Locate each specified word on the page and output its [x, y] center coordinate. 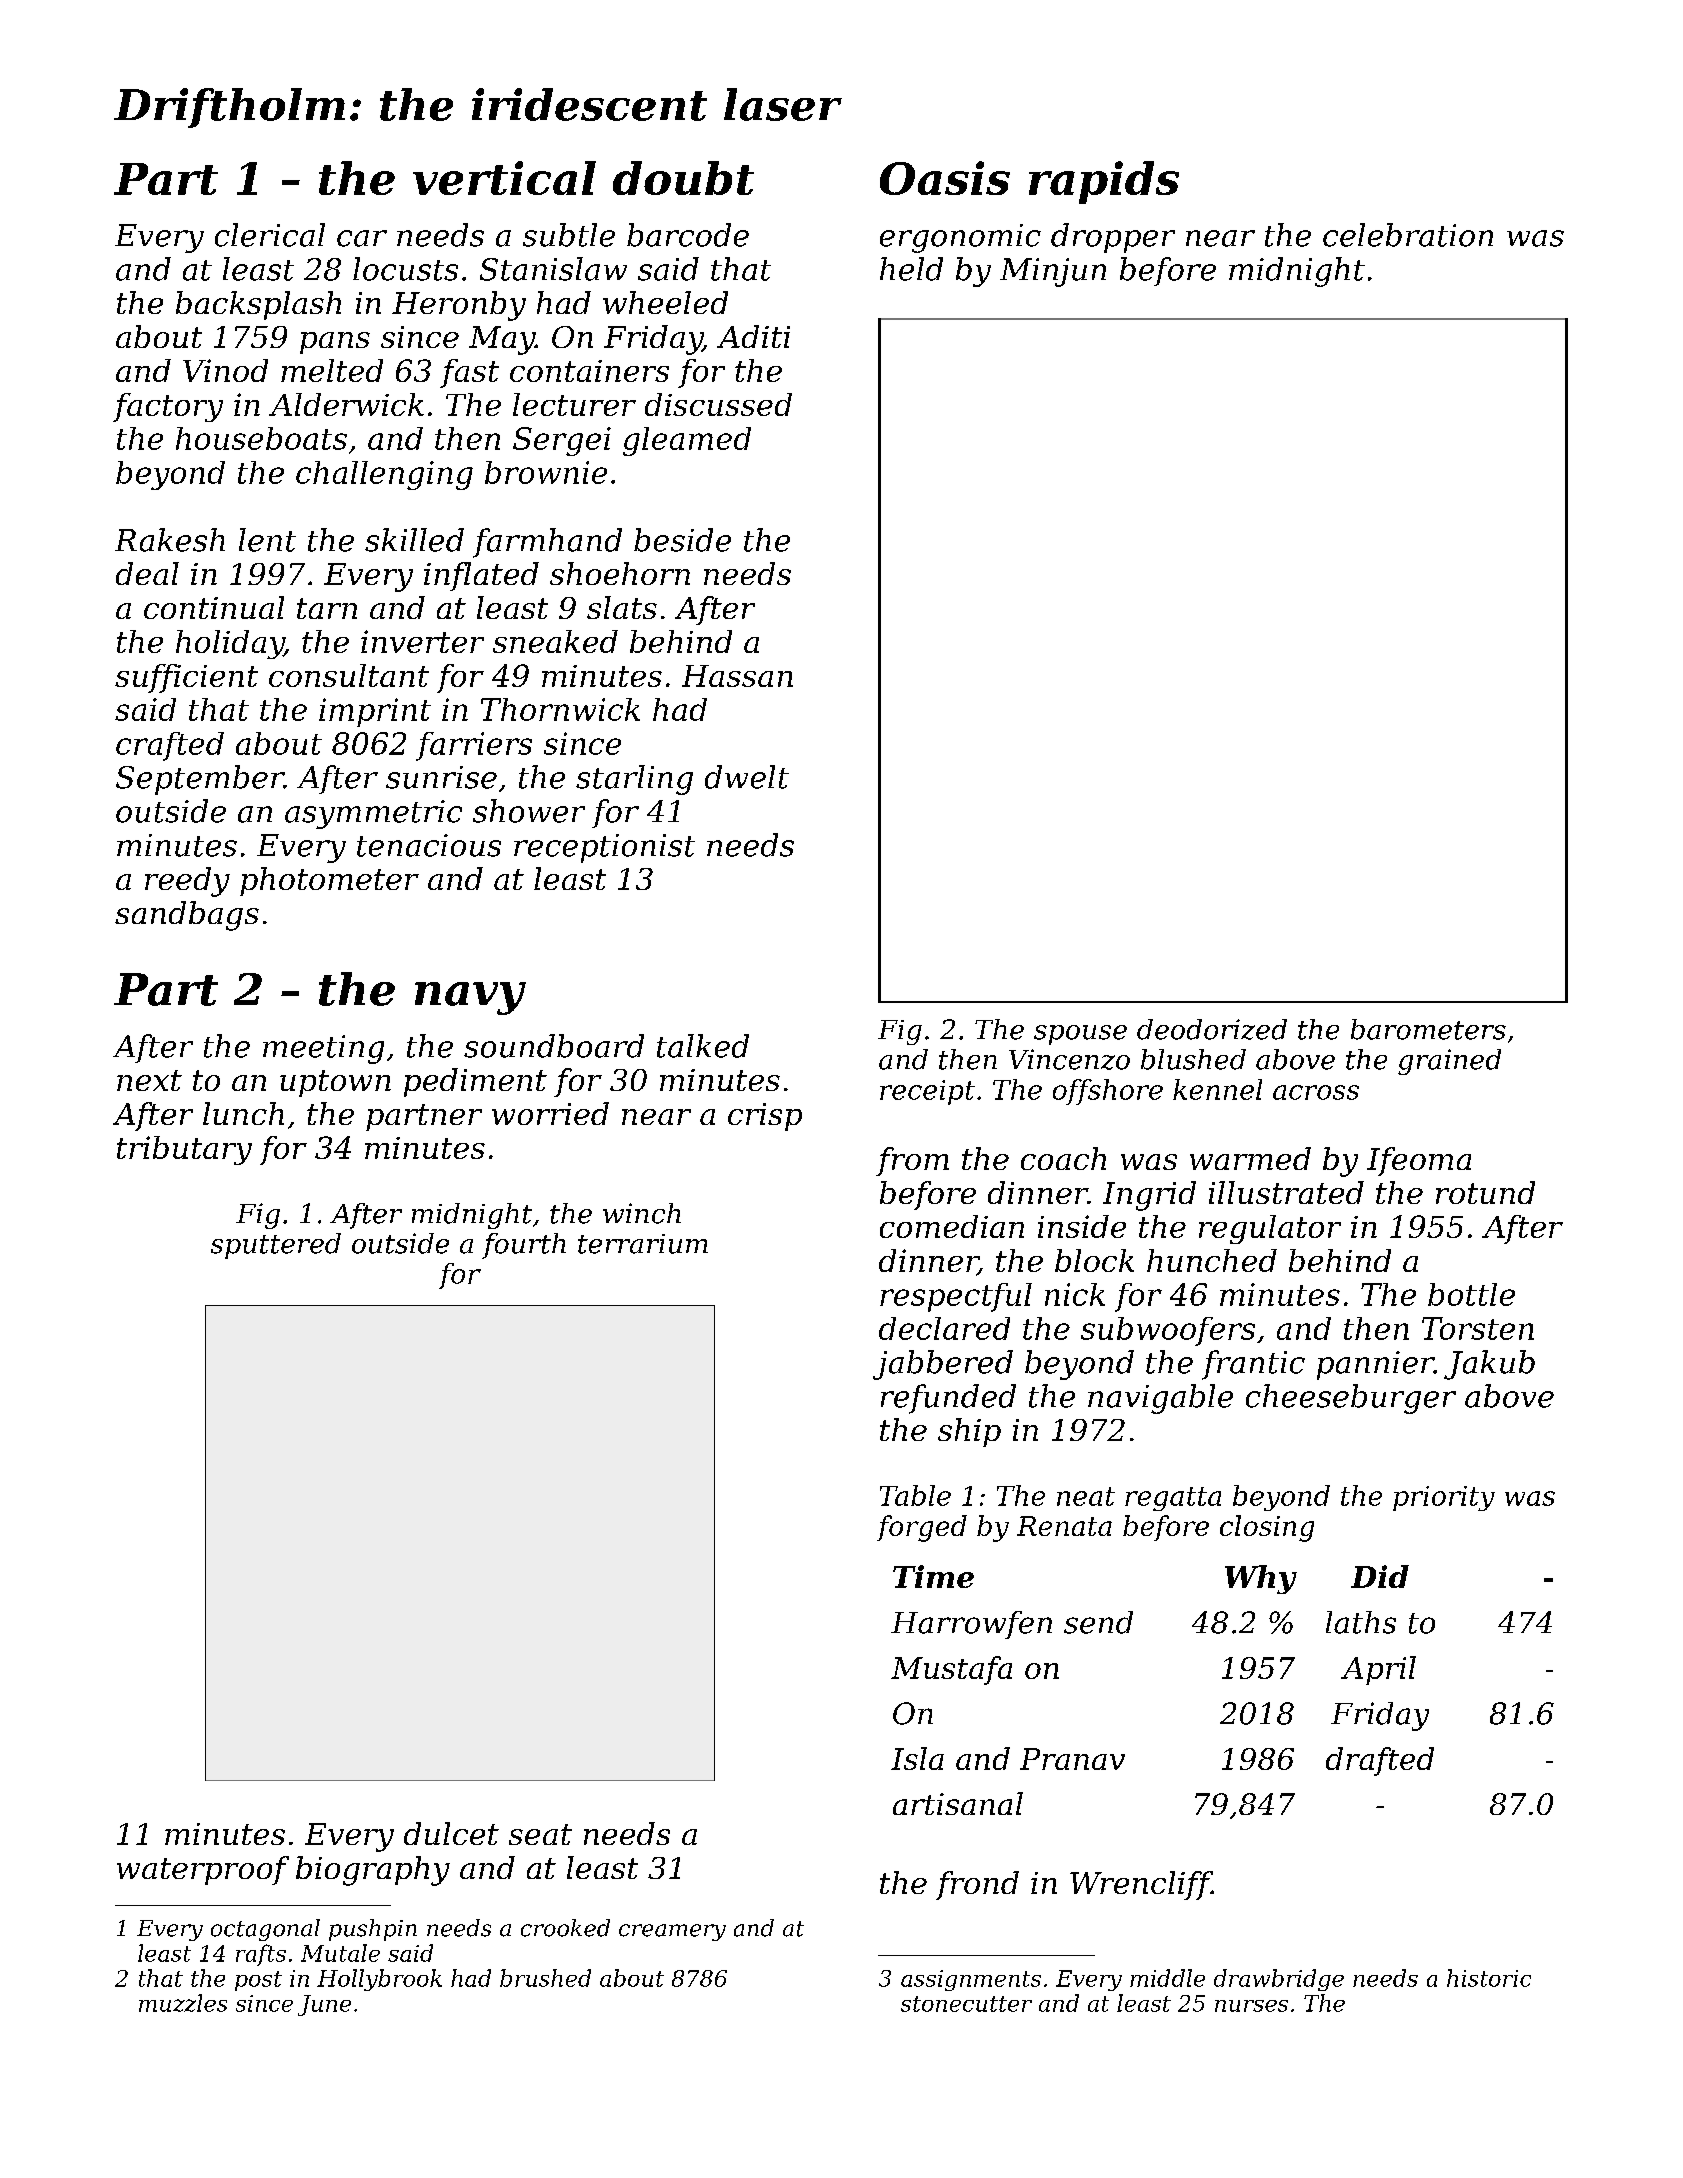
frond [977, 1885]
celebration [1408, 235]
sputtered [276, 1246]
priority [1444, 1498]
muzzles [183, 2003]
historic [1489, 1978]
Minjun [1053, 272]
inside [1082, 1226]
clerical [270, 235]
